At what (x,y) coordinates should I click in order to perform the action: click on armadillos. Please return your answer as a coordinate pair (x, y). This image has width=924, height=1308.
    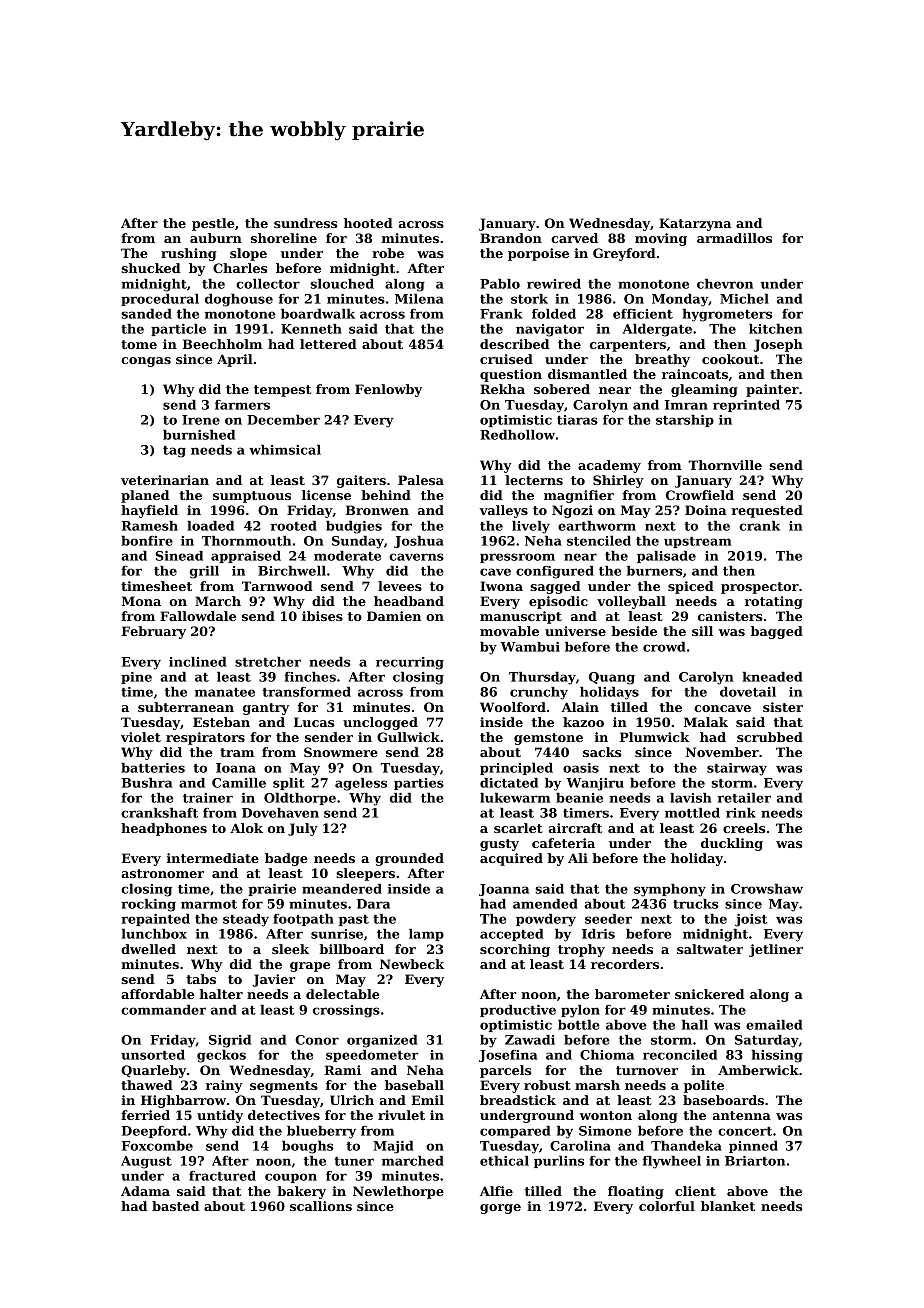
    Looking at the image, I should click on (734, 238).
